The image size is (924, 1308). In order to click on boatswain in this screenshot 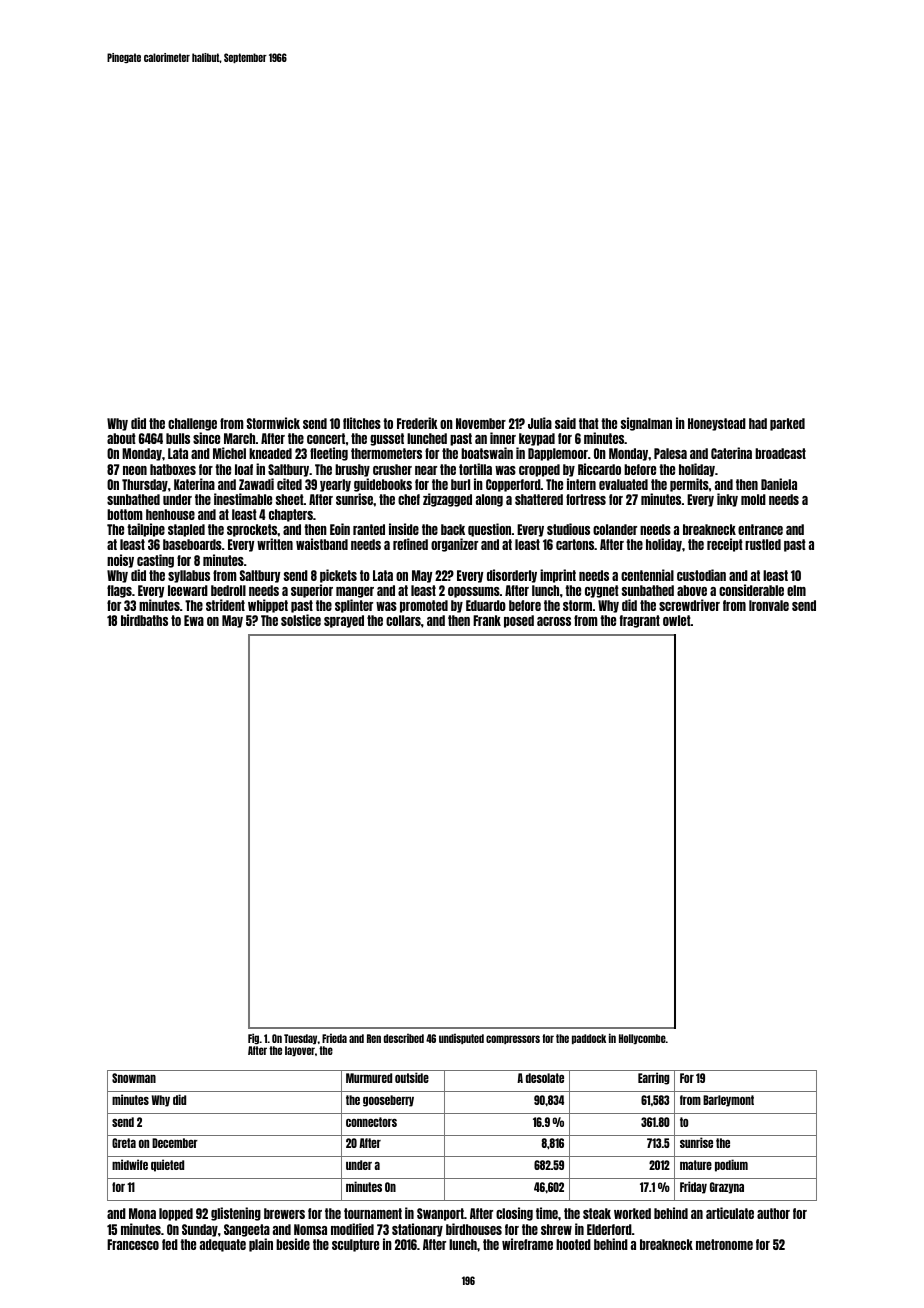, I will do `click(487, 453)`.
